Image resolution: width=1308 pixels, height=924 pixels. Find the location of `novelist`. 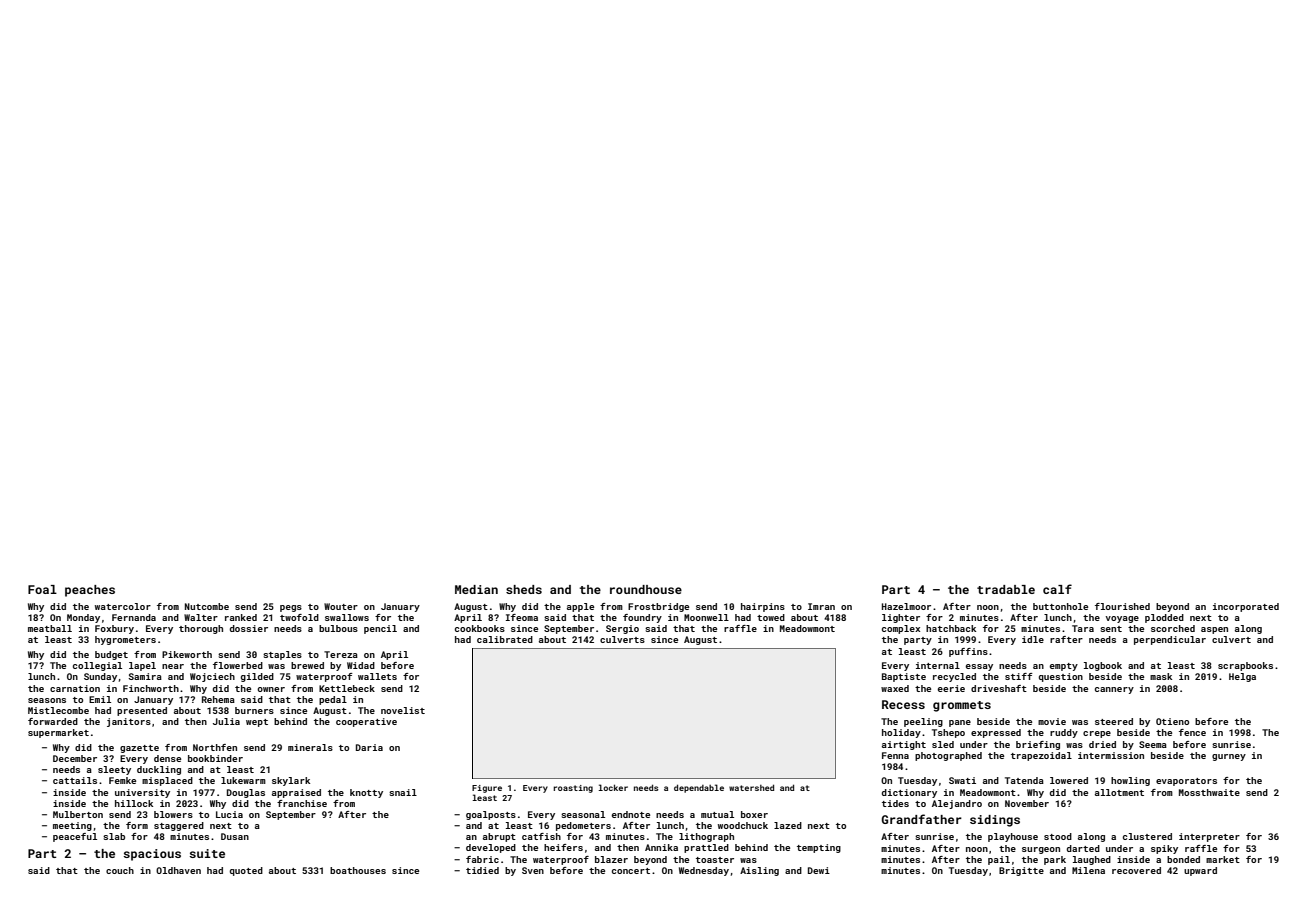

novelist is located at coordinates (403, 710).
